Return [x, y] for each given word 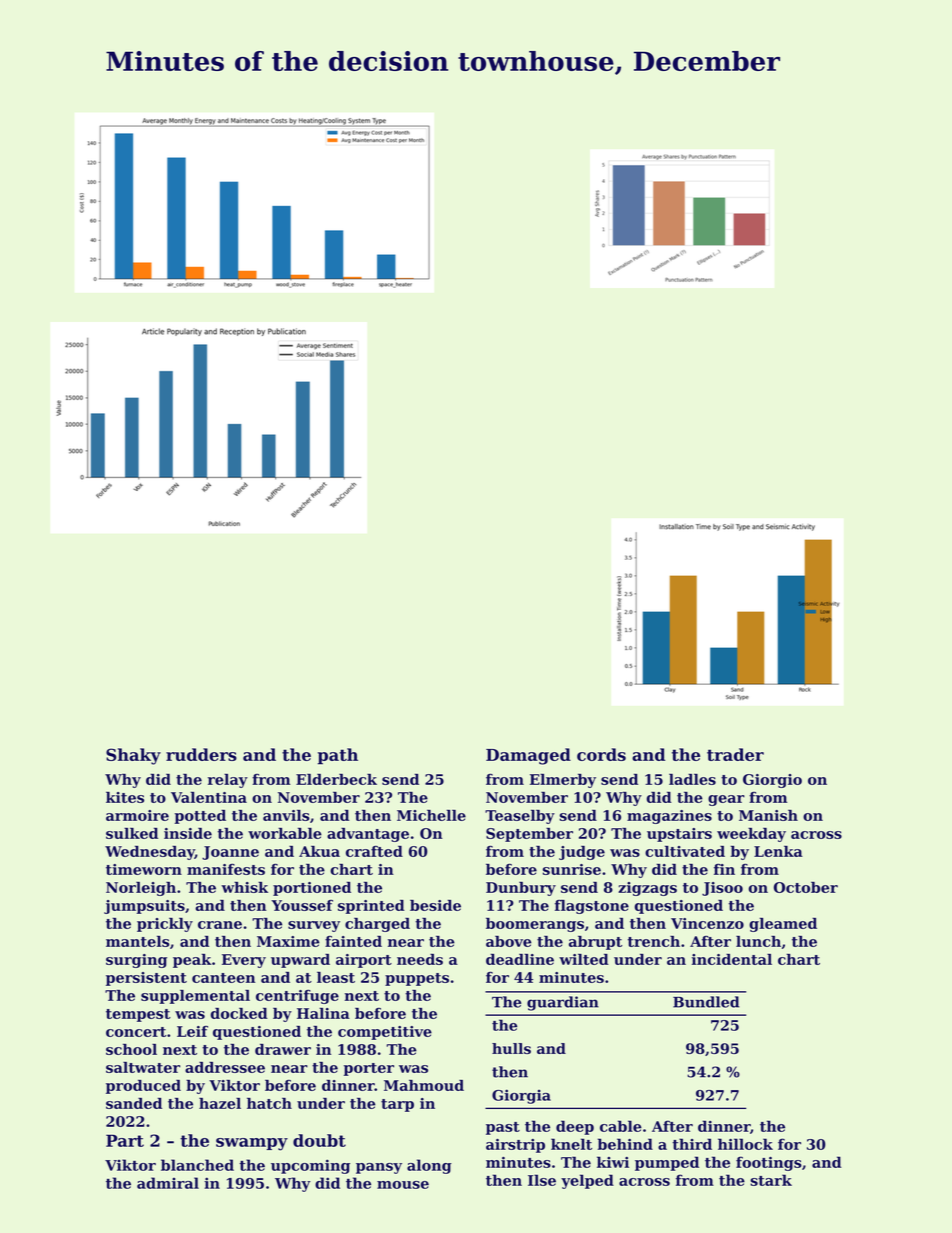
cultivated [685, 851]
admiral [168, 1183]
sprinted [371, 907]
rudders [201, 754]
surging [136, 961]
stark [771, 1180]
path [338, 756]
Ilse [542, 1180]
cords [601, 754]
